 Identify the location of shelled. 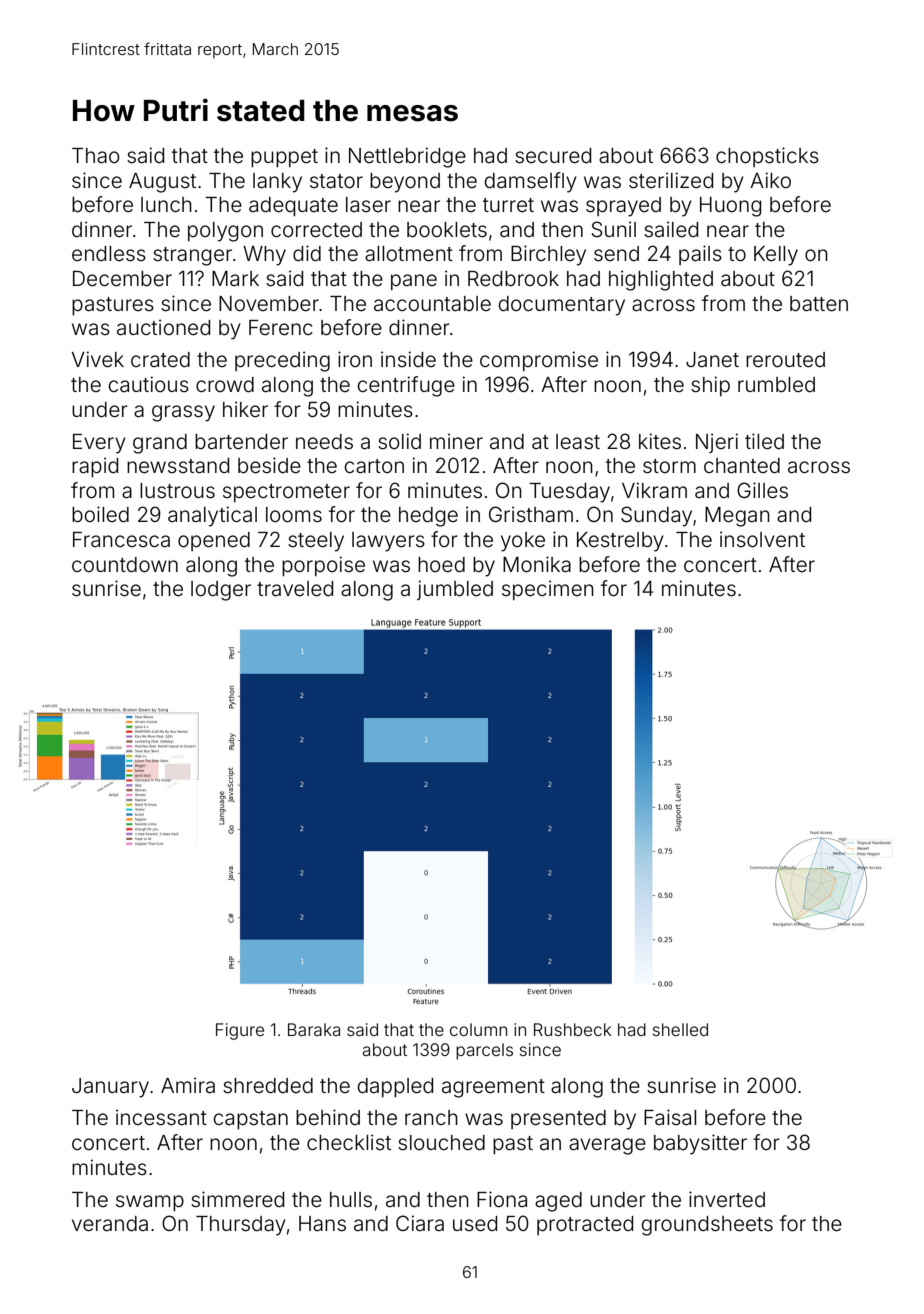
(680, 1029).
